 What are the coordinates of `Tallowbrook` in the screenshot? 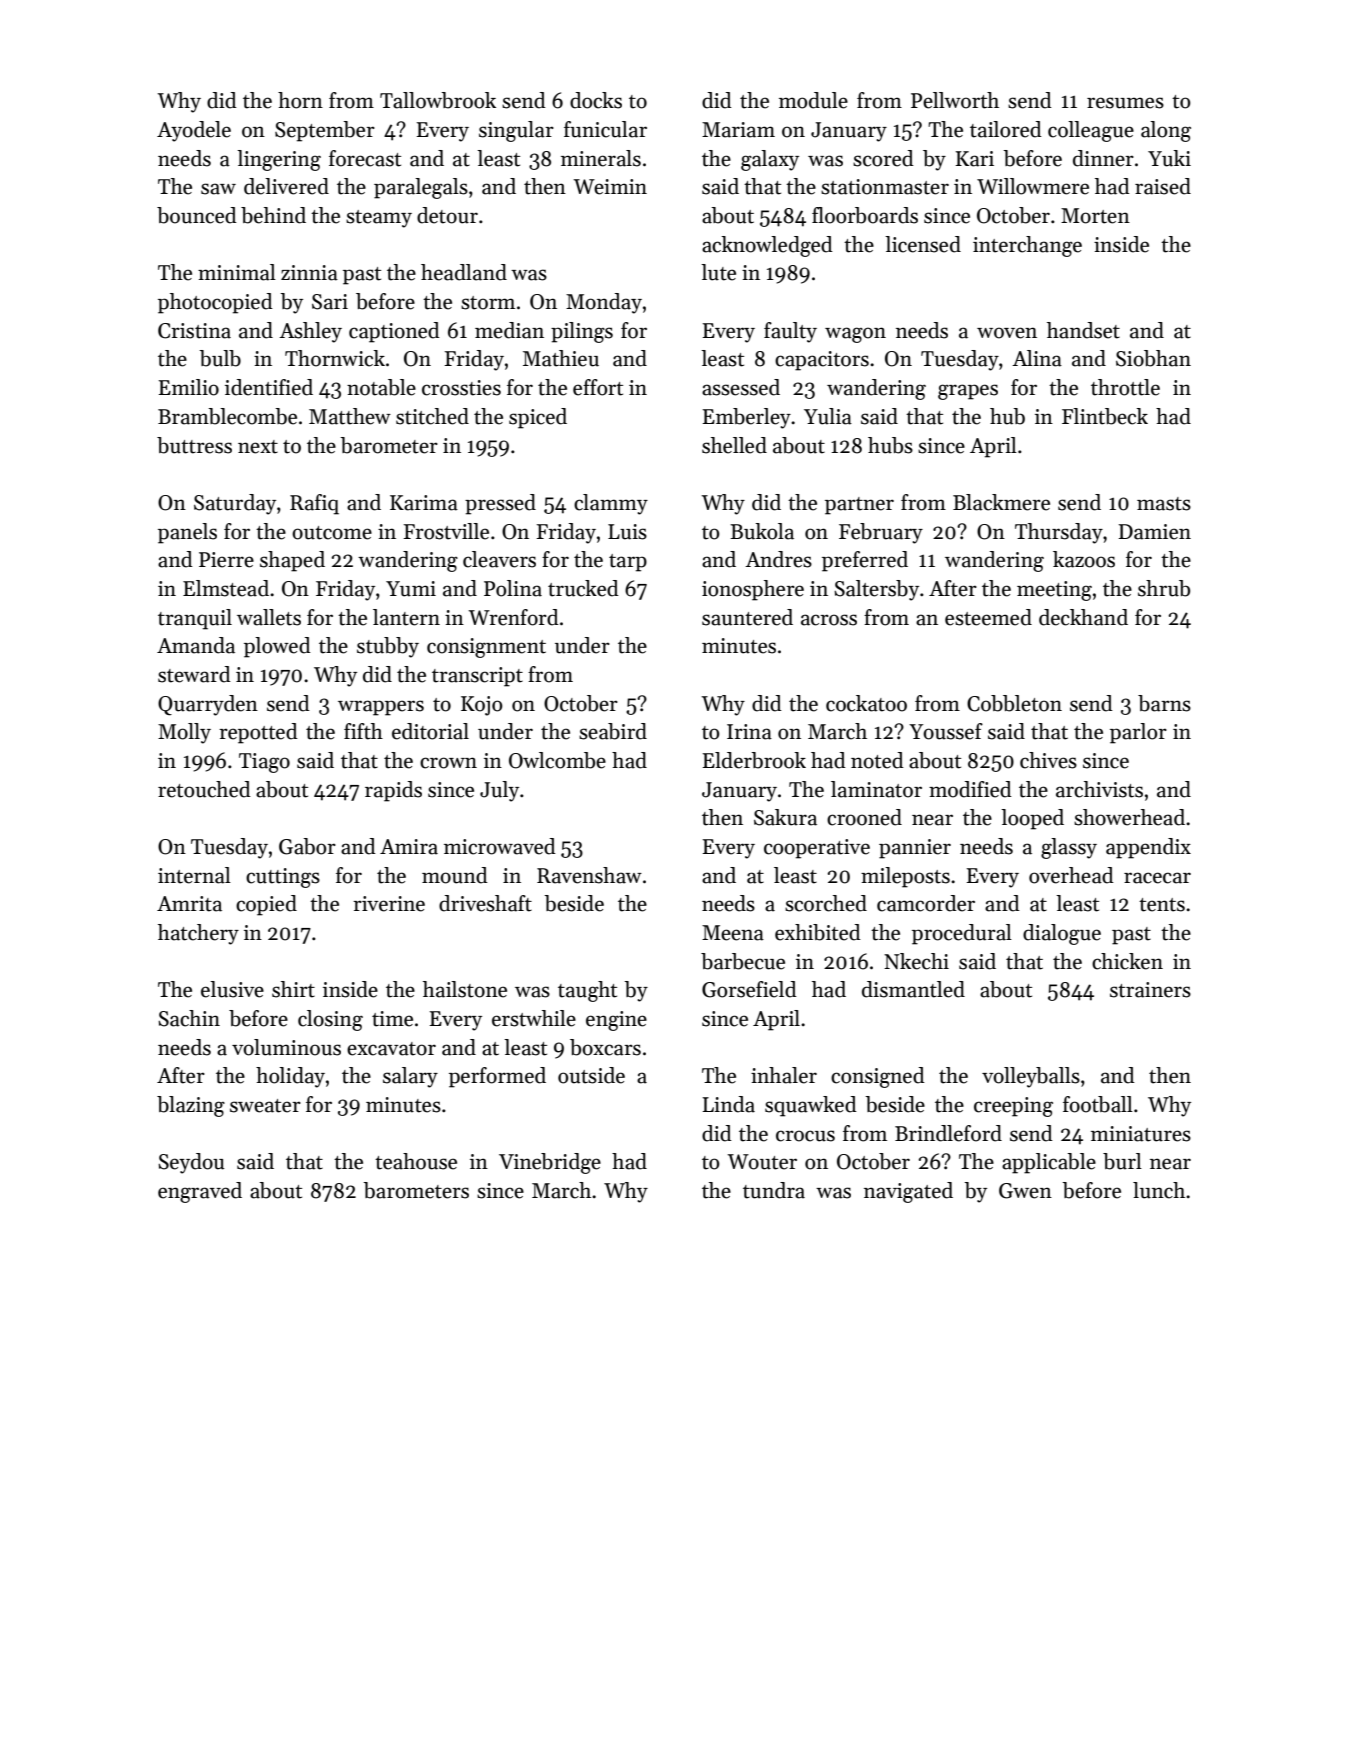 It's located at (438, 100).
